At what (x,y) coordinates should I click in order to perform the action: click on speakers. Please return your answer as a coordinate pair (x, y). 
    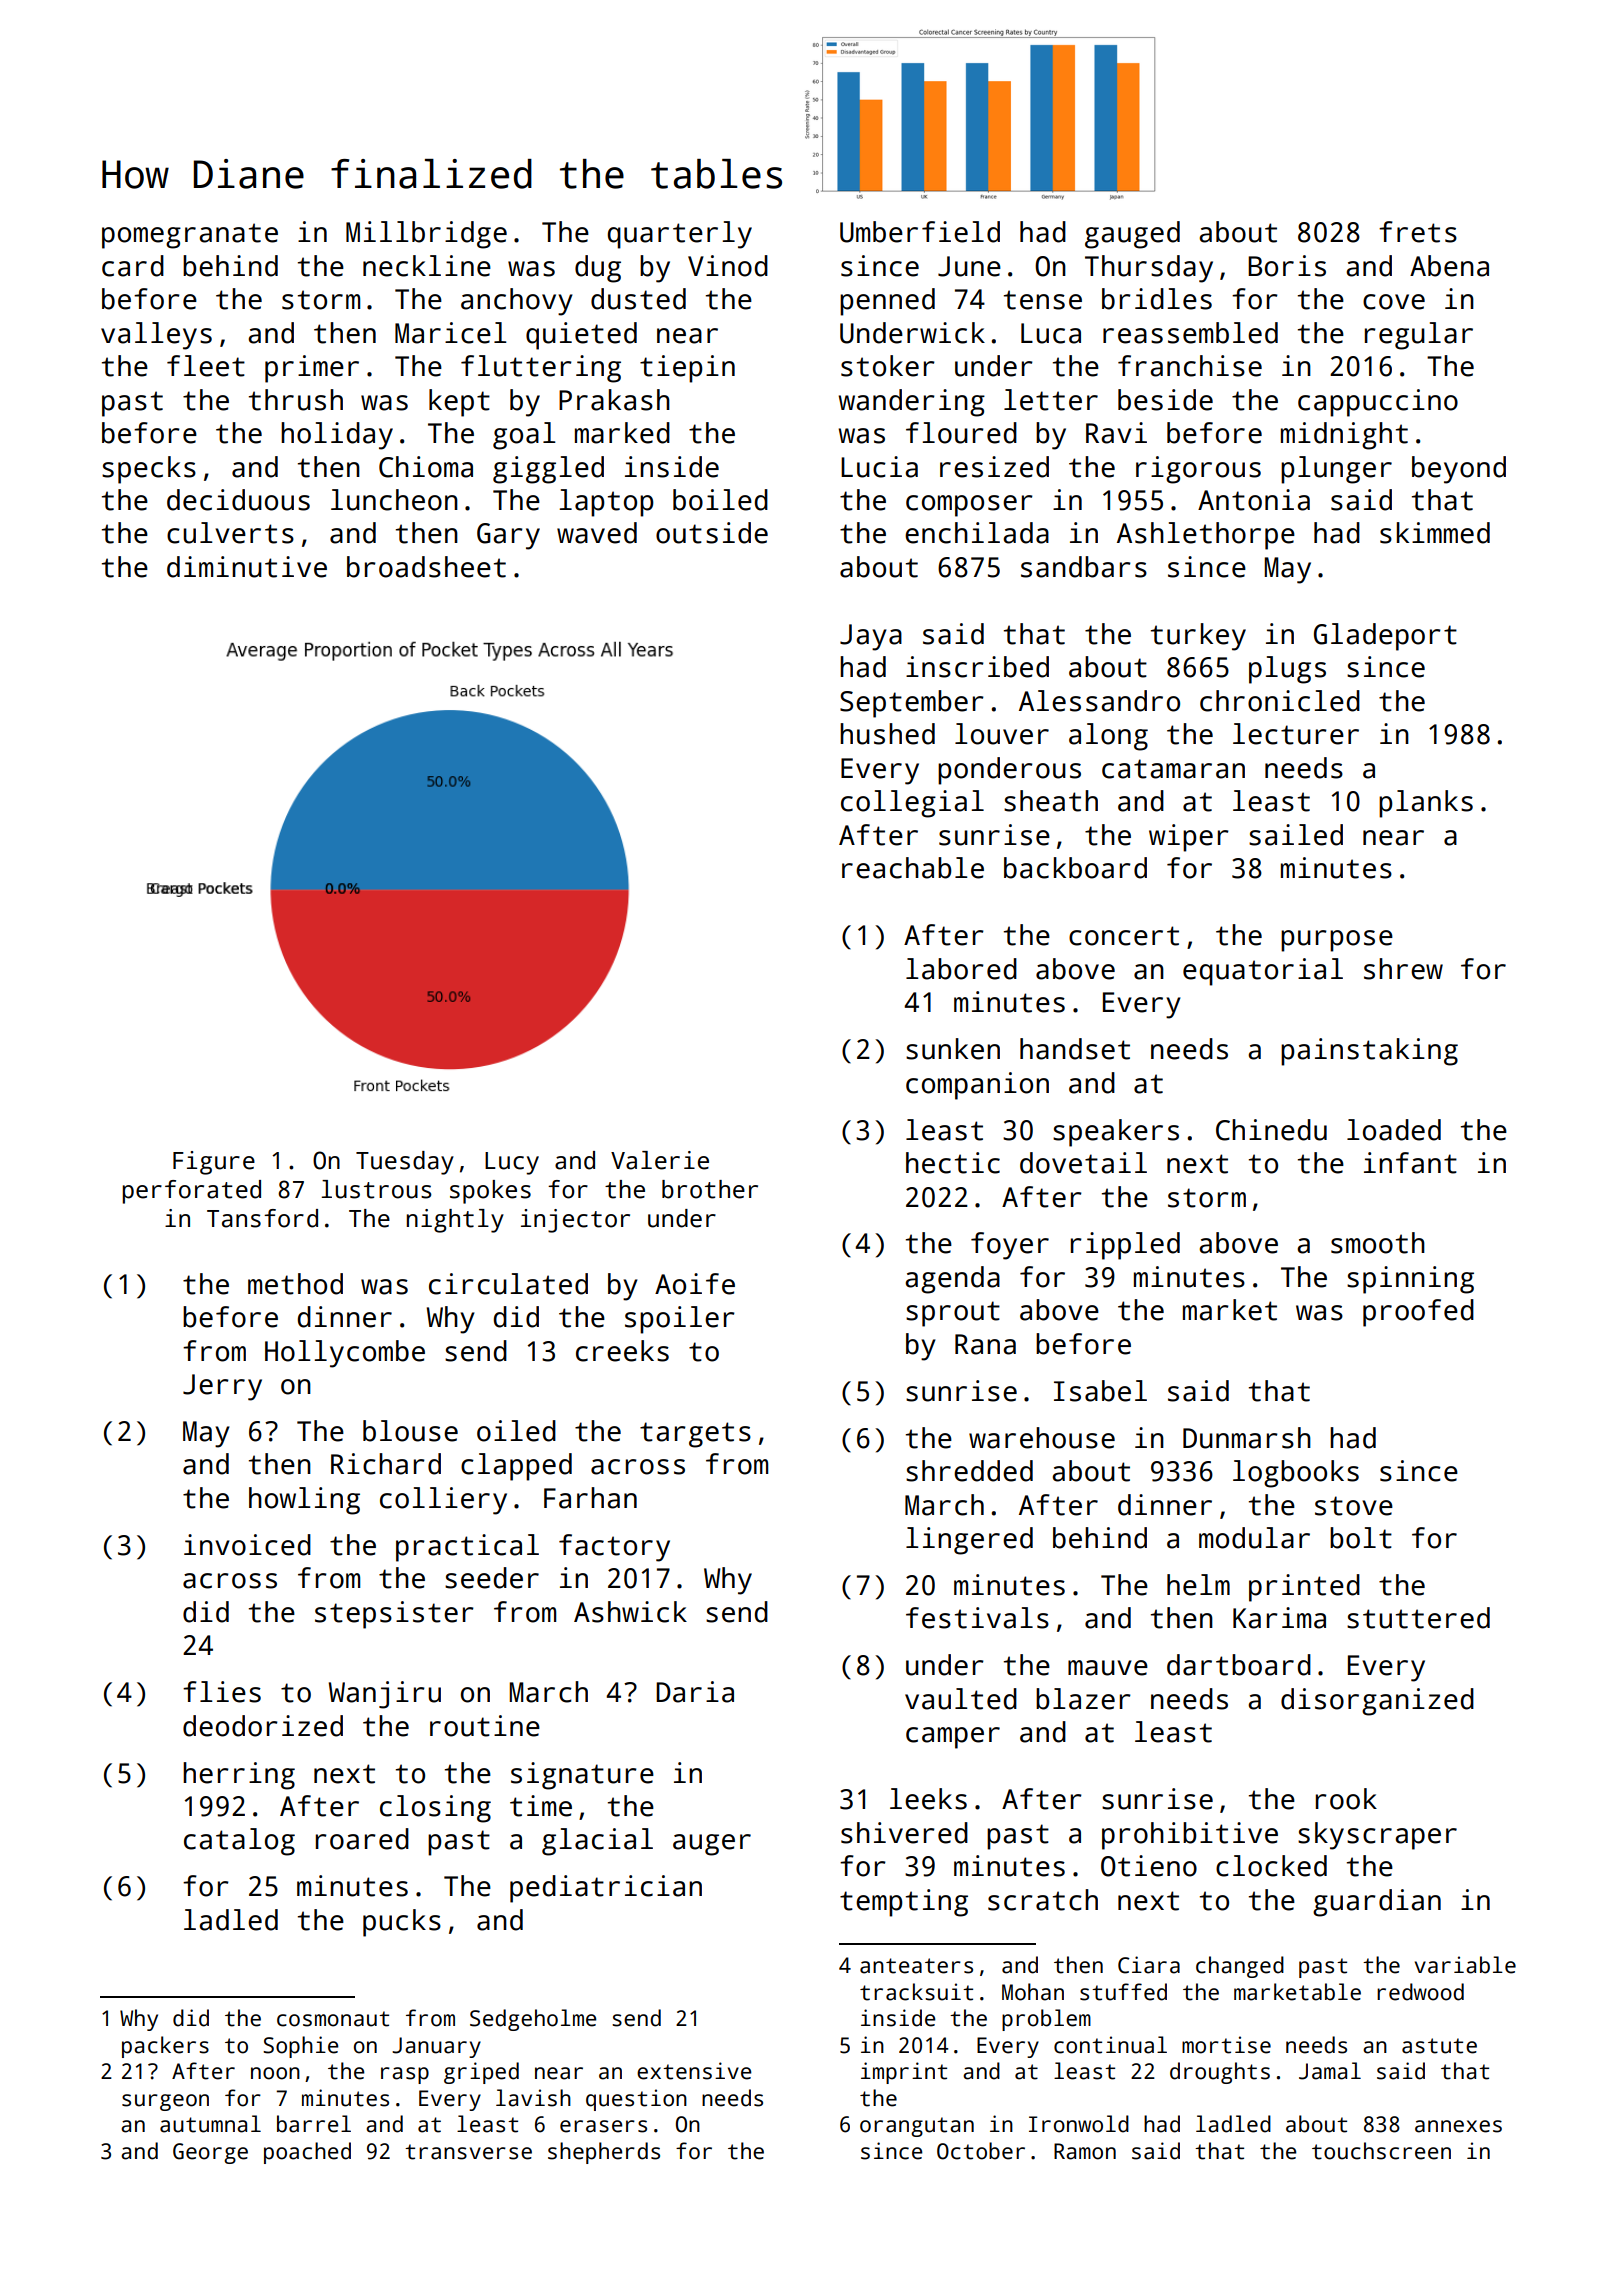
    Looking at the image, I should click on (1116, 1133).
